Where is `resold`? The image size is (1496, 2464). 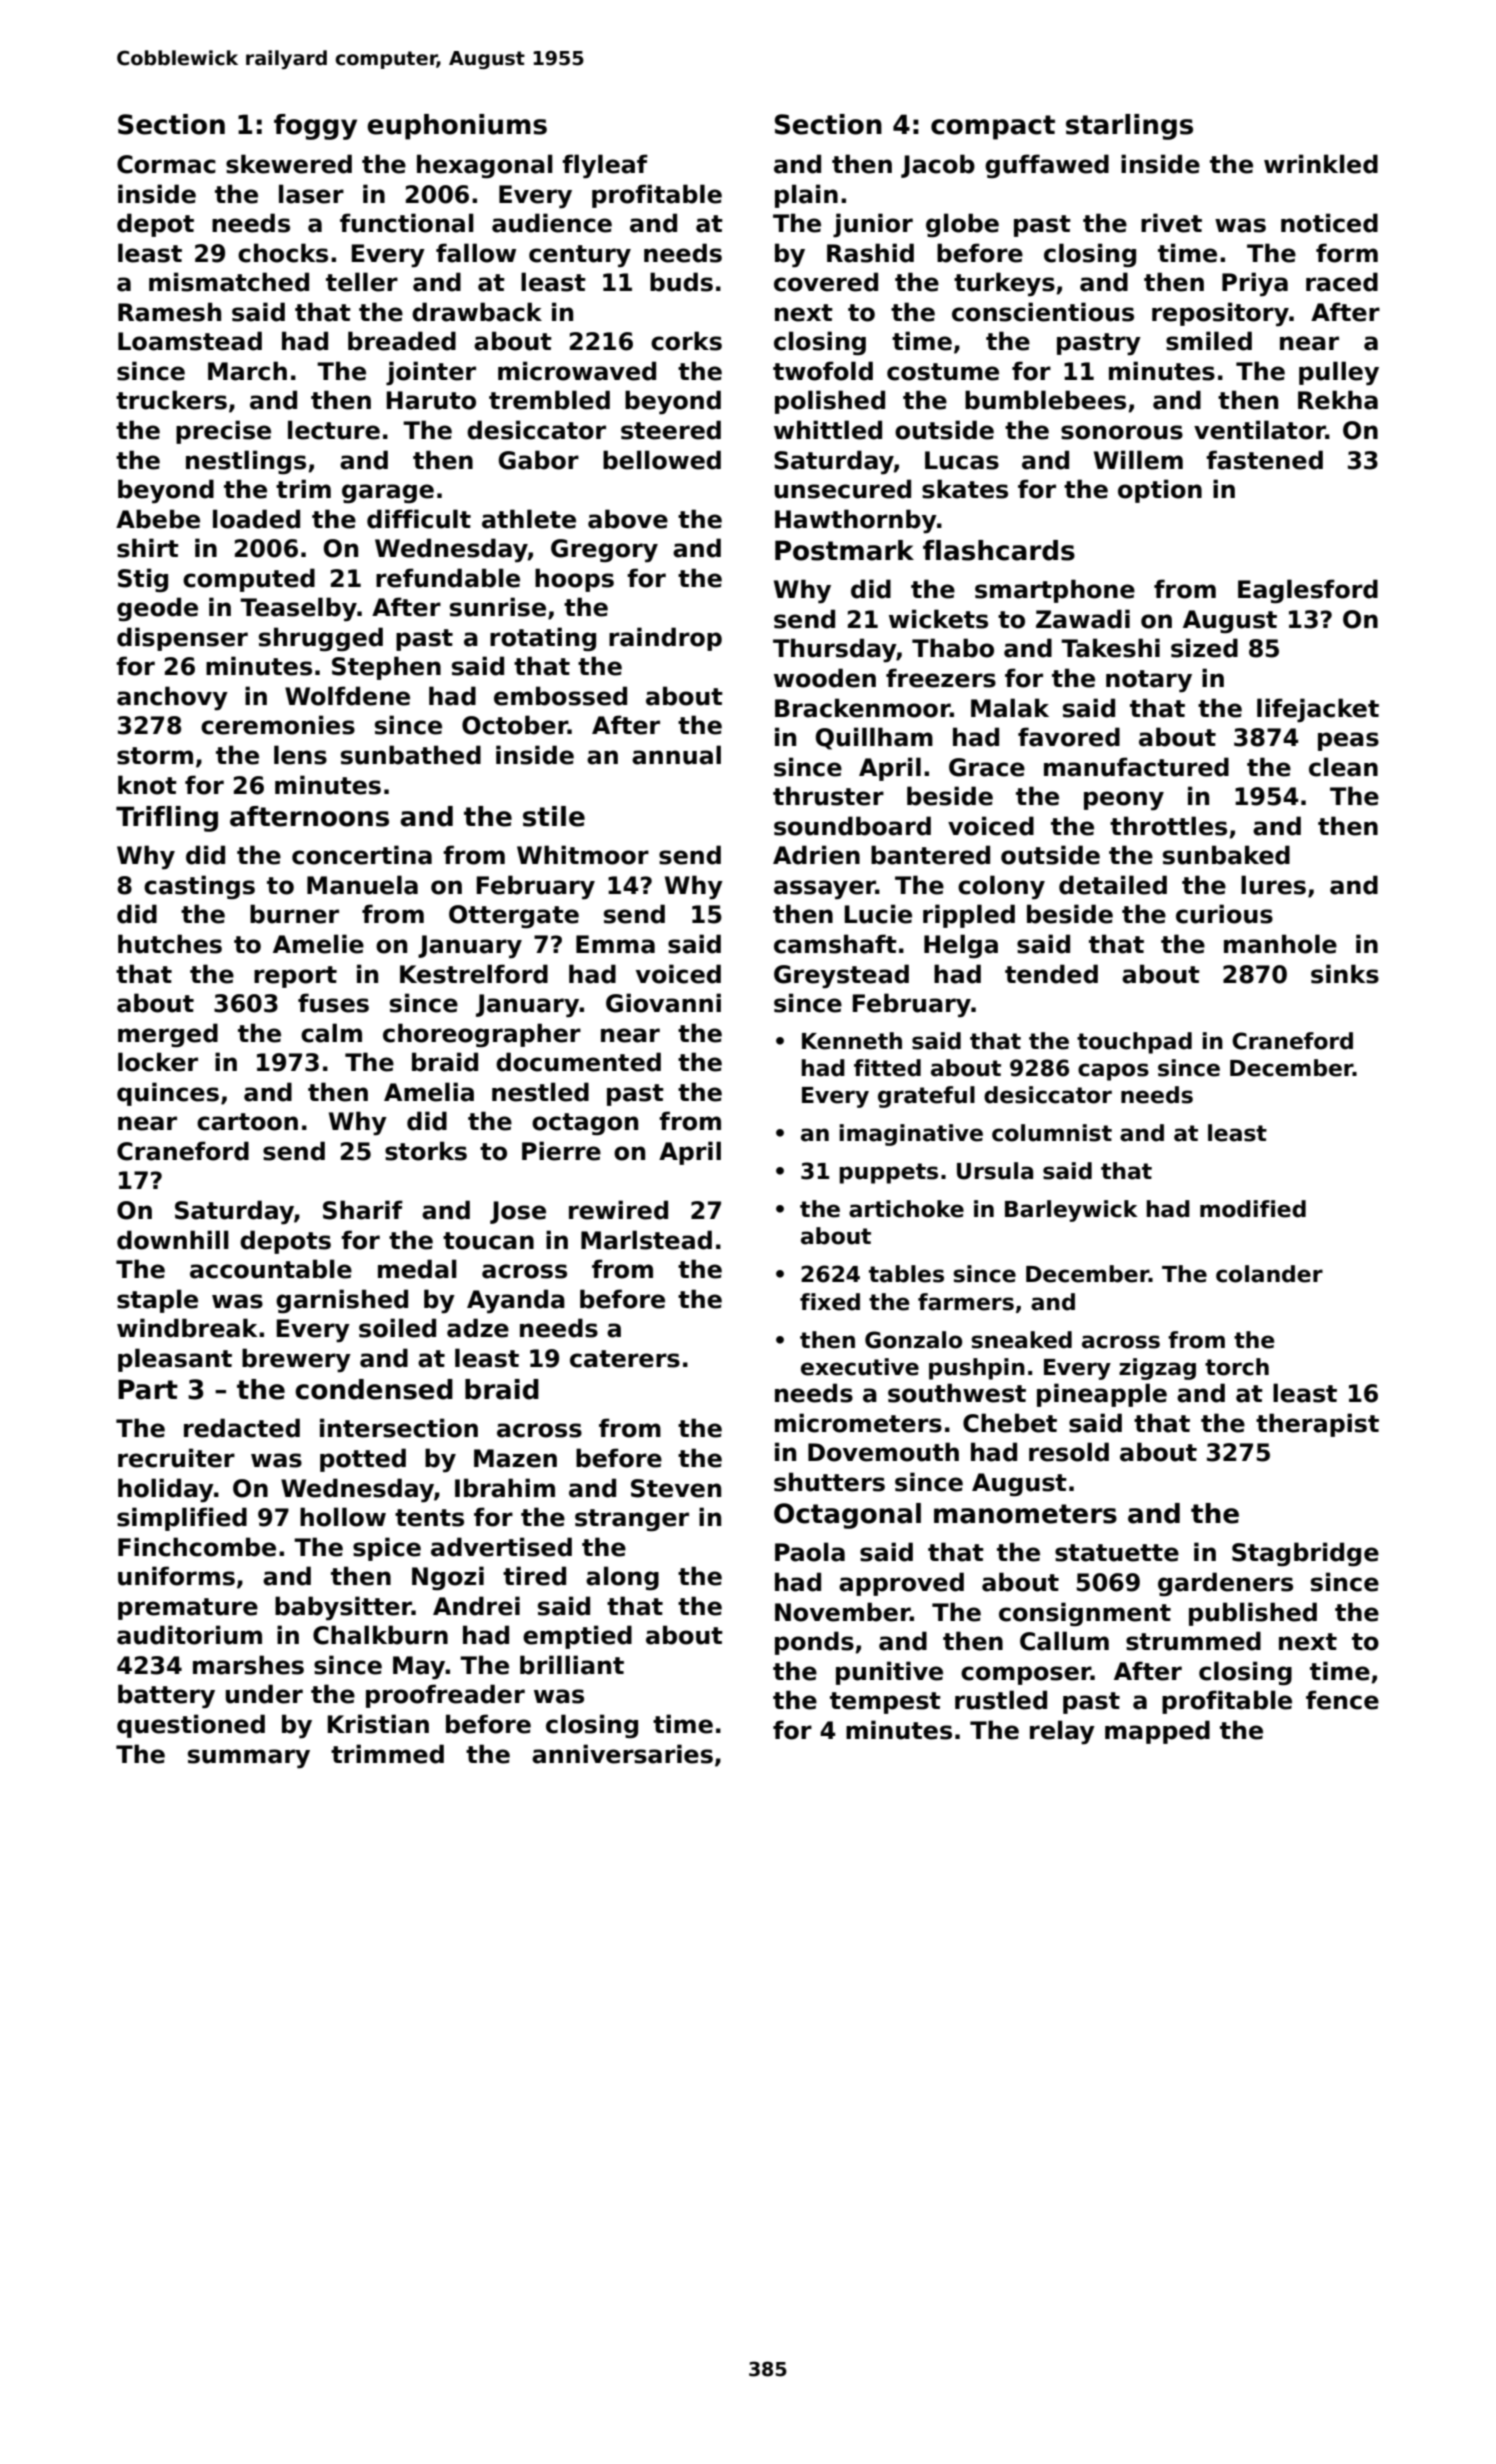 resold is located at coordinates (1069, 1452).
